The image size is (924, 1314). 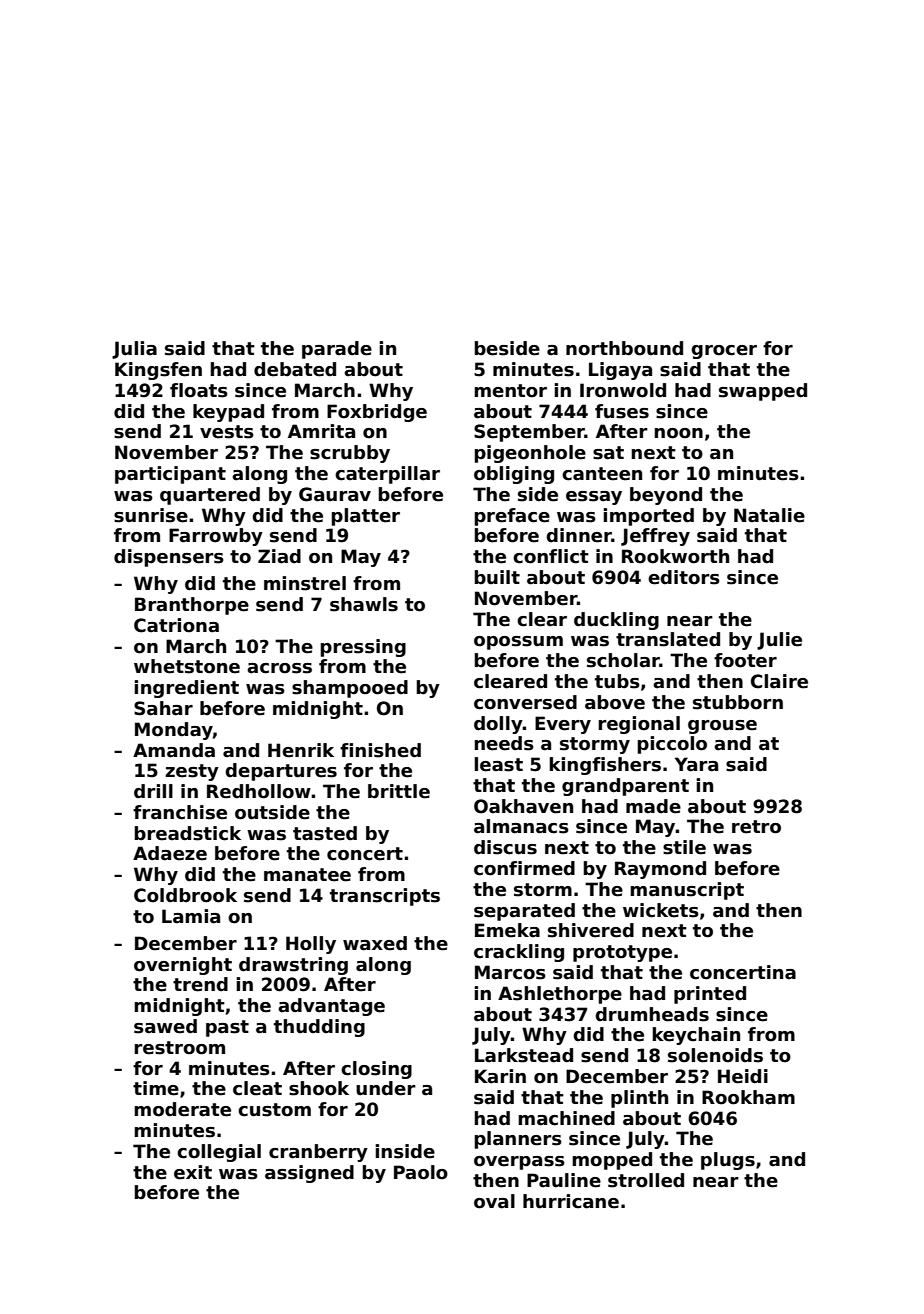 What do you see at coordinates (319, 1088) in the page?
I see `shook` at bounding box center [319, 1088].
